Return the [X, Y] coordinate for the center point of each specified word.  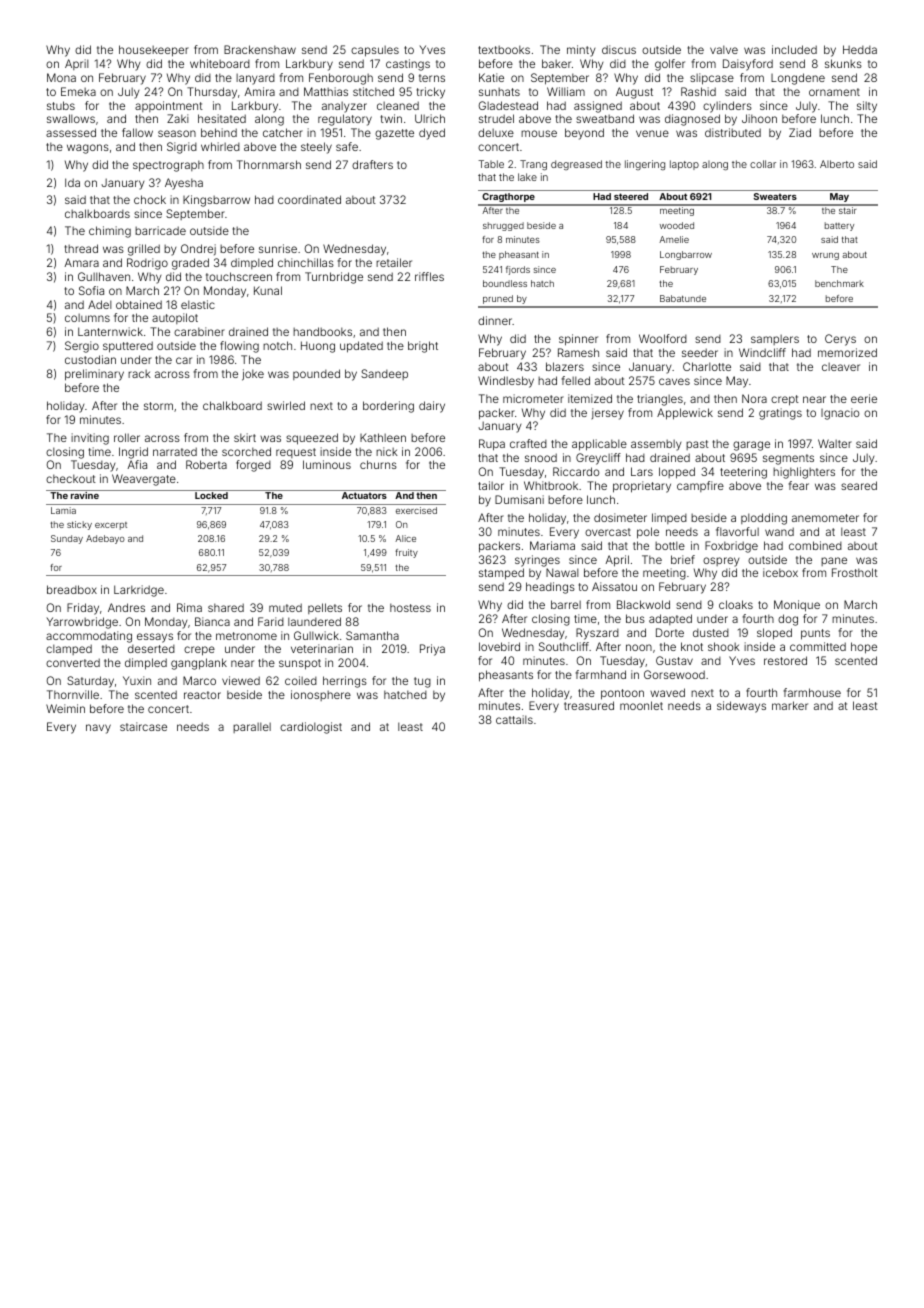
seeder [700, 352]
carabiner [199, 331]
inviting [90, 439]
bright [423, 347]
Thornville [73, 694]
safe [347, 146]
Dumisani [519, 499]
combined [815, 545]
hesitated [222, 118]
